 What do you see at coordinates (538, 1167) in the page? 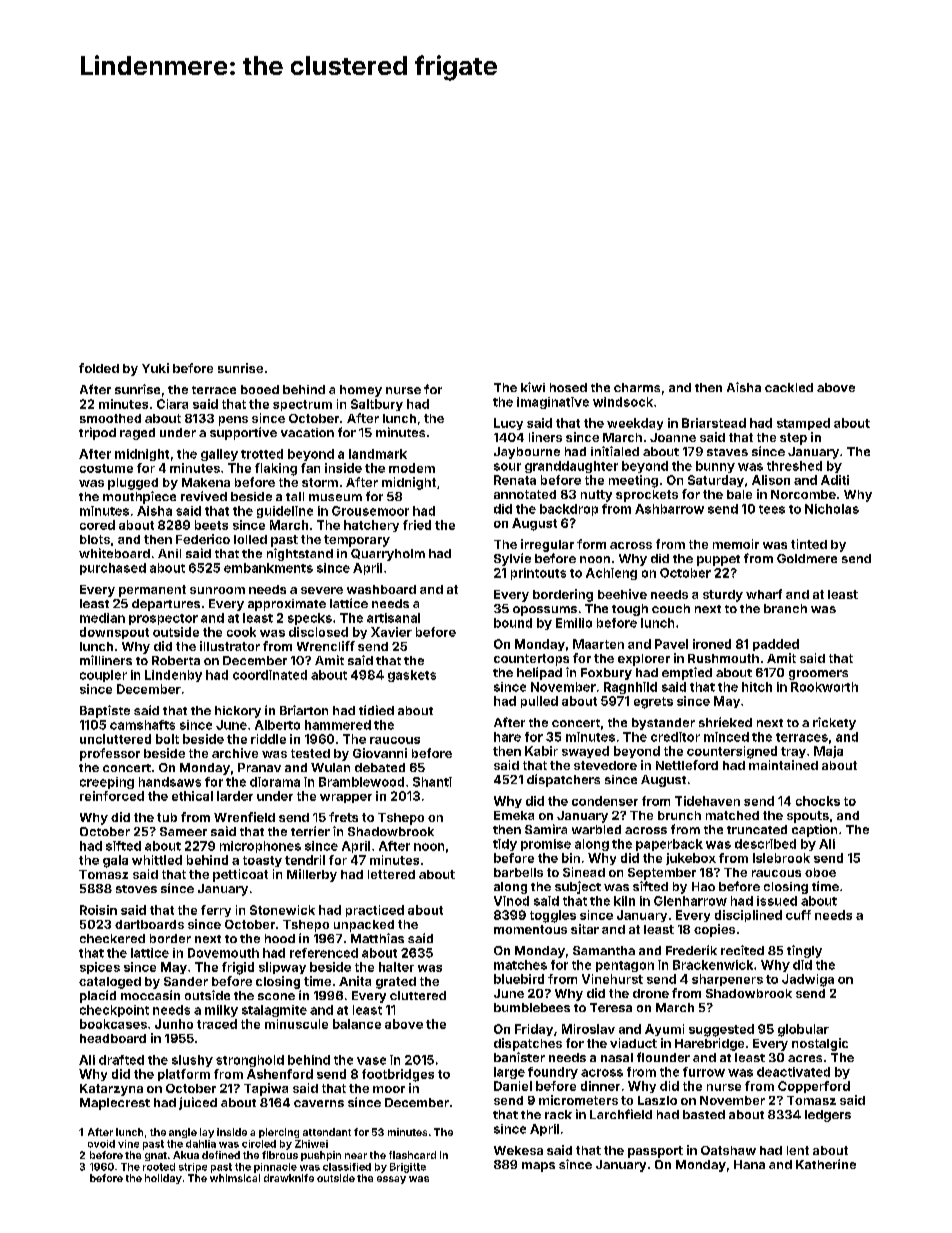
I see `maps` at bounding box center [538, 1167].
